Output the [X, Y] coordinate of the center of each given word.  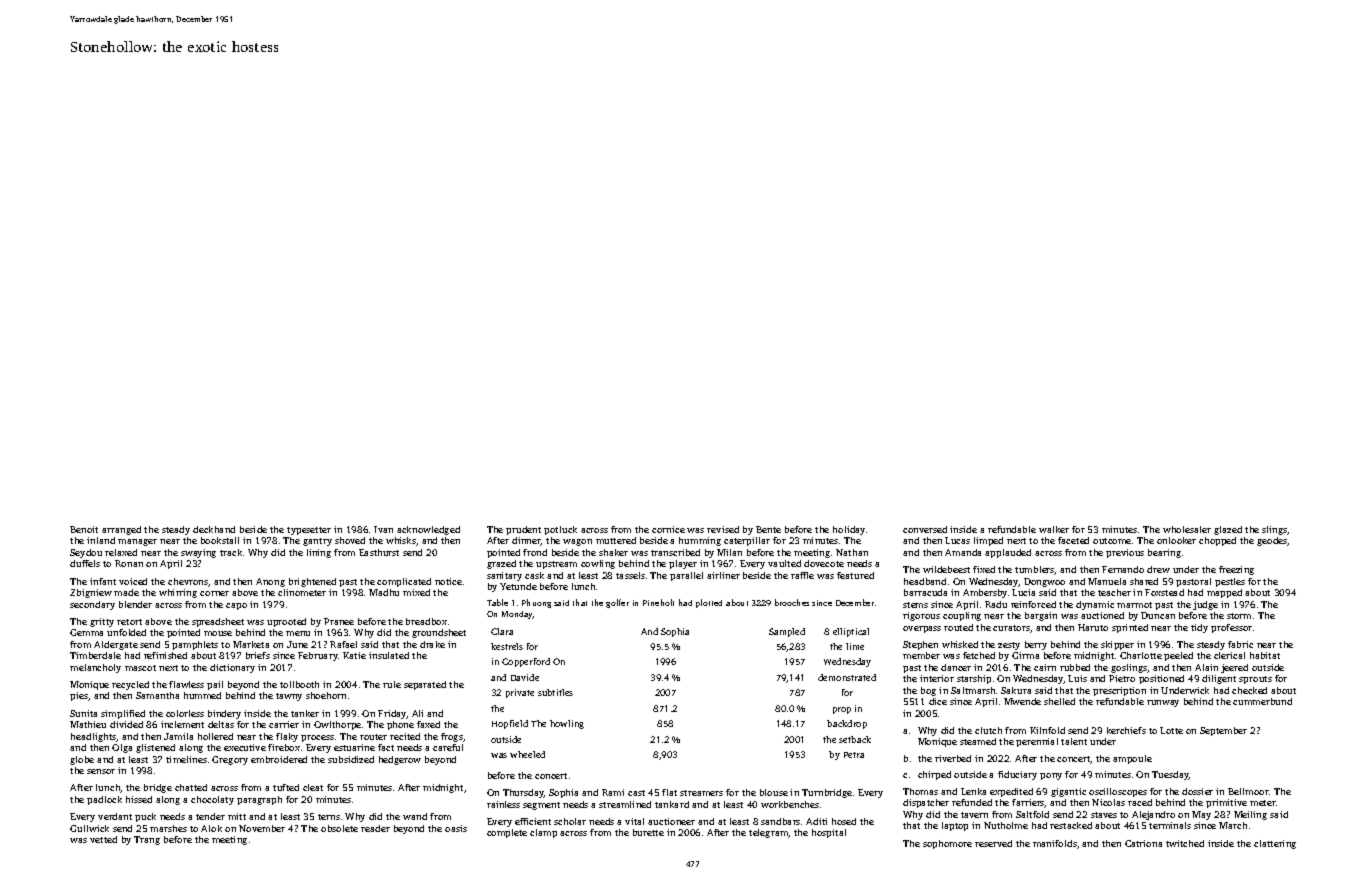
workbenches [790, 804]
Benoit [84, 529]
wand [415, 816]
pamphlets [195, 645]
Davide [525, 677]
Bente [768, 529]
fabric [1240, 644]
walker [1054, 529]
